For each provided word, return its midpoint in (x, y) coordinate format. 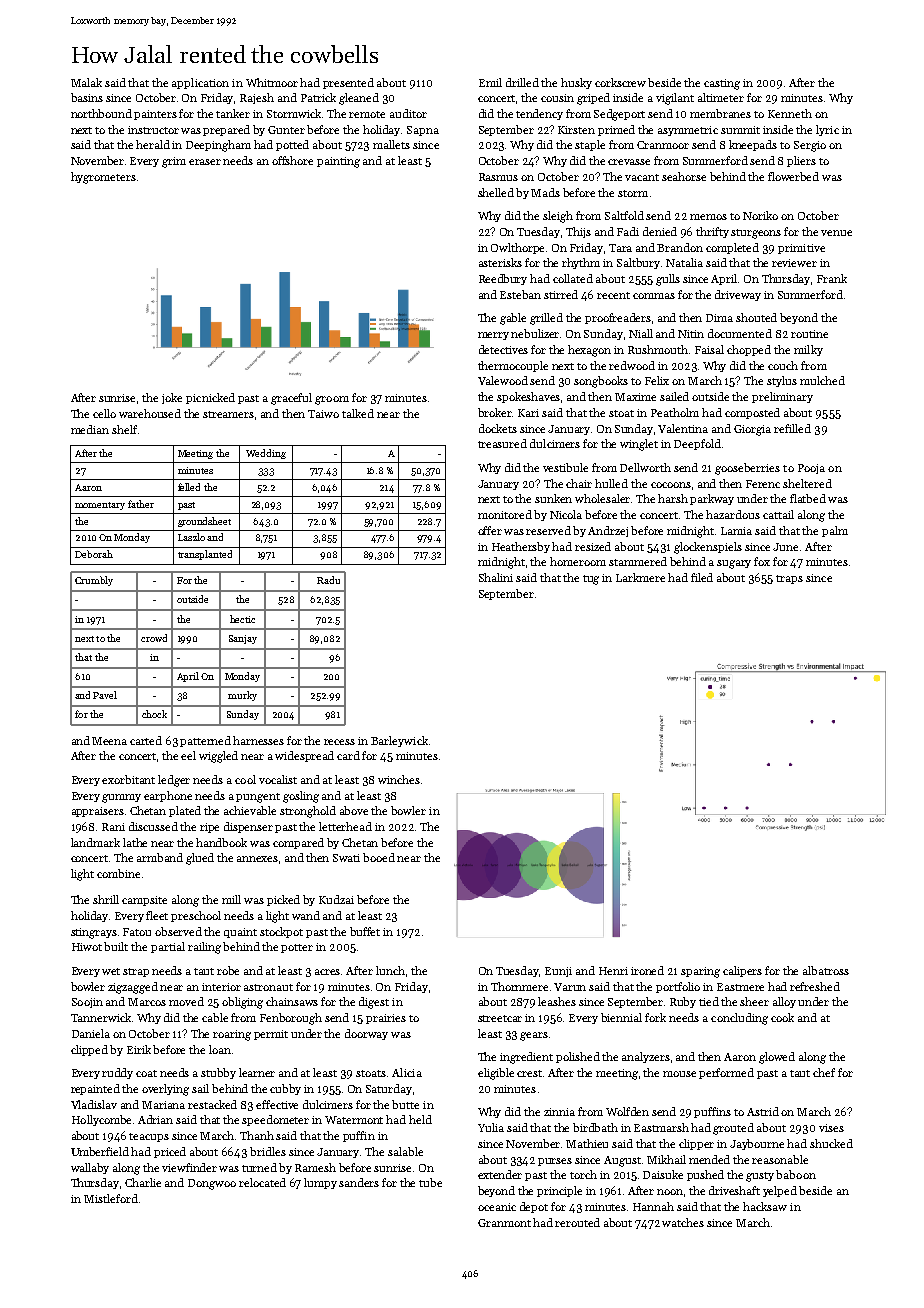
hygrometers (103, 178)
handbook (221, 842)
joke (172, 398)
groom (332, 400)
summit (740, 130)
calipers (742, 971)
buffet (365, 931)
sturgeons (756, 234)
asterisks (500, 262)
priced (170, 1152)
